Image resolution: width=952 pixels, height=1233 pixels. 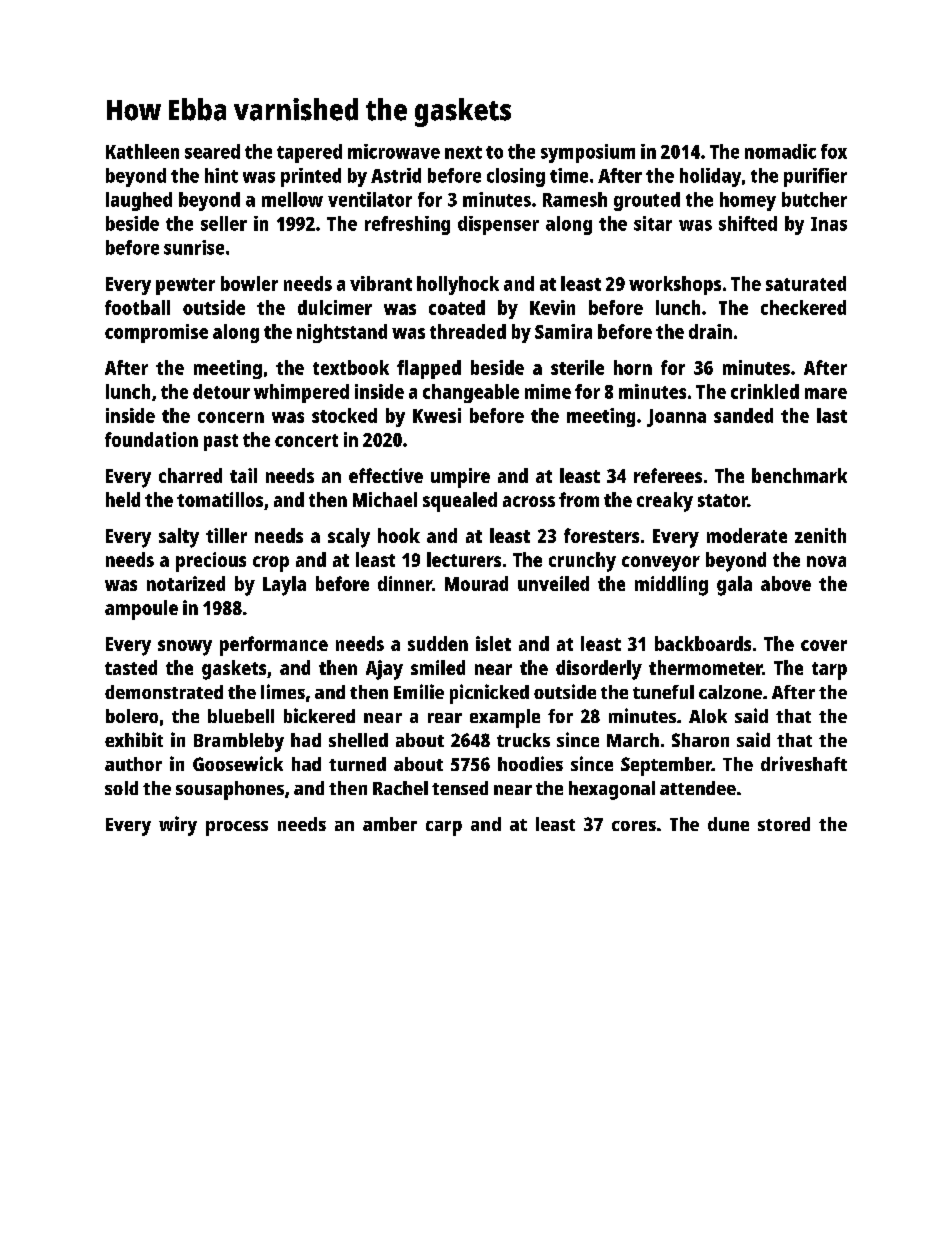 What do you see at coordinates (780, 151) in the page?
I see `nomadic` at bounding box center [780, 151].
